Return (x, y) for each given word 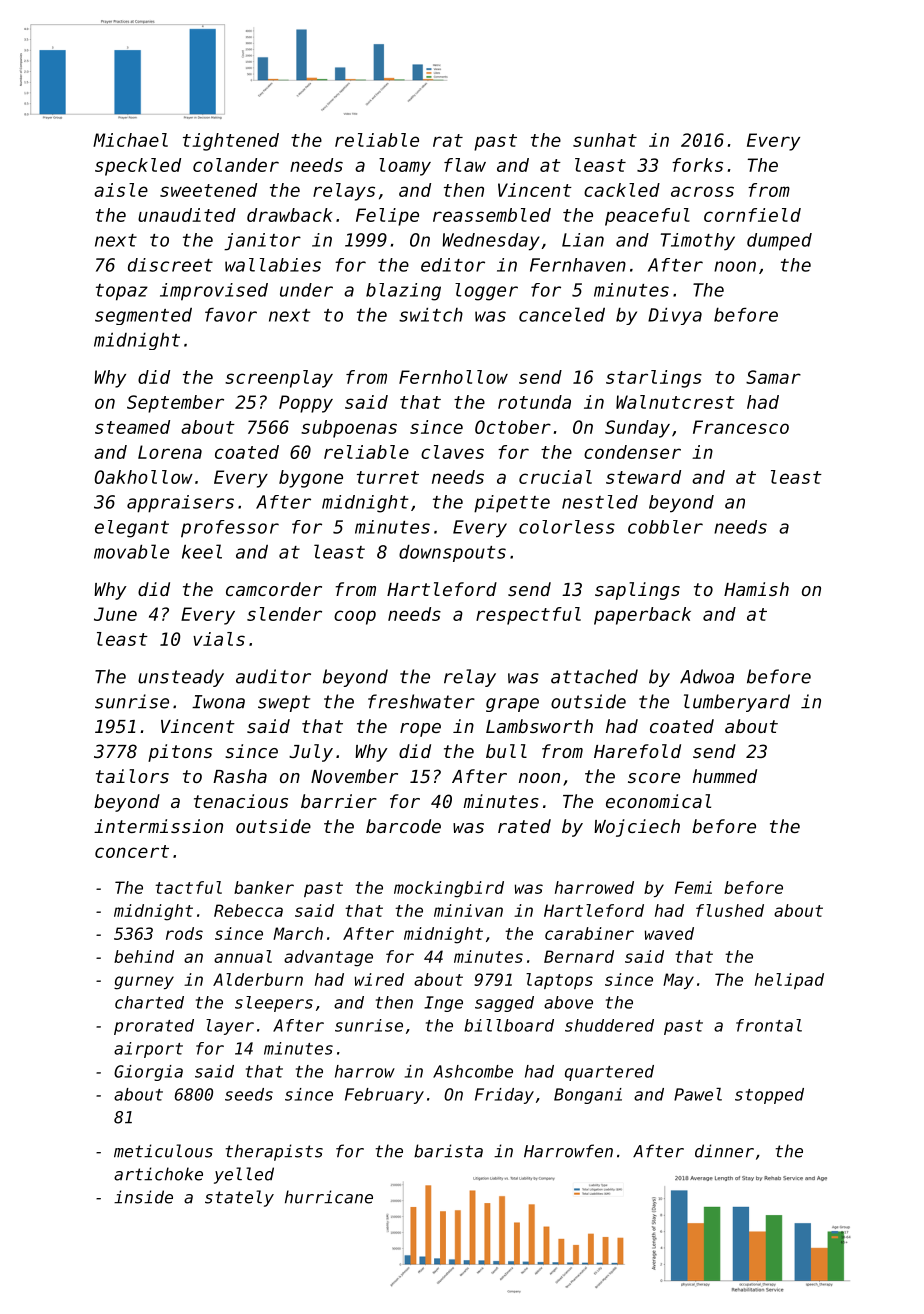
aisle (121, 190)
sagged (504, 1004)
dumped (779, 242)
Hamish (756, 589)
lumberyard (737, 703)
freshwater (421, 701)
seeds (249, 1094)
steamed (132, 427)
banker (264, 887)
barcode (403, 826)
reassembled (492, 215)
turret (388, 477)
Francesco (741, 427)
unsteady (181, 678)
